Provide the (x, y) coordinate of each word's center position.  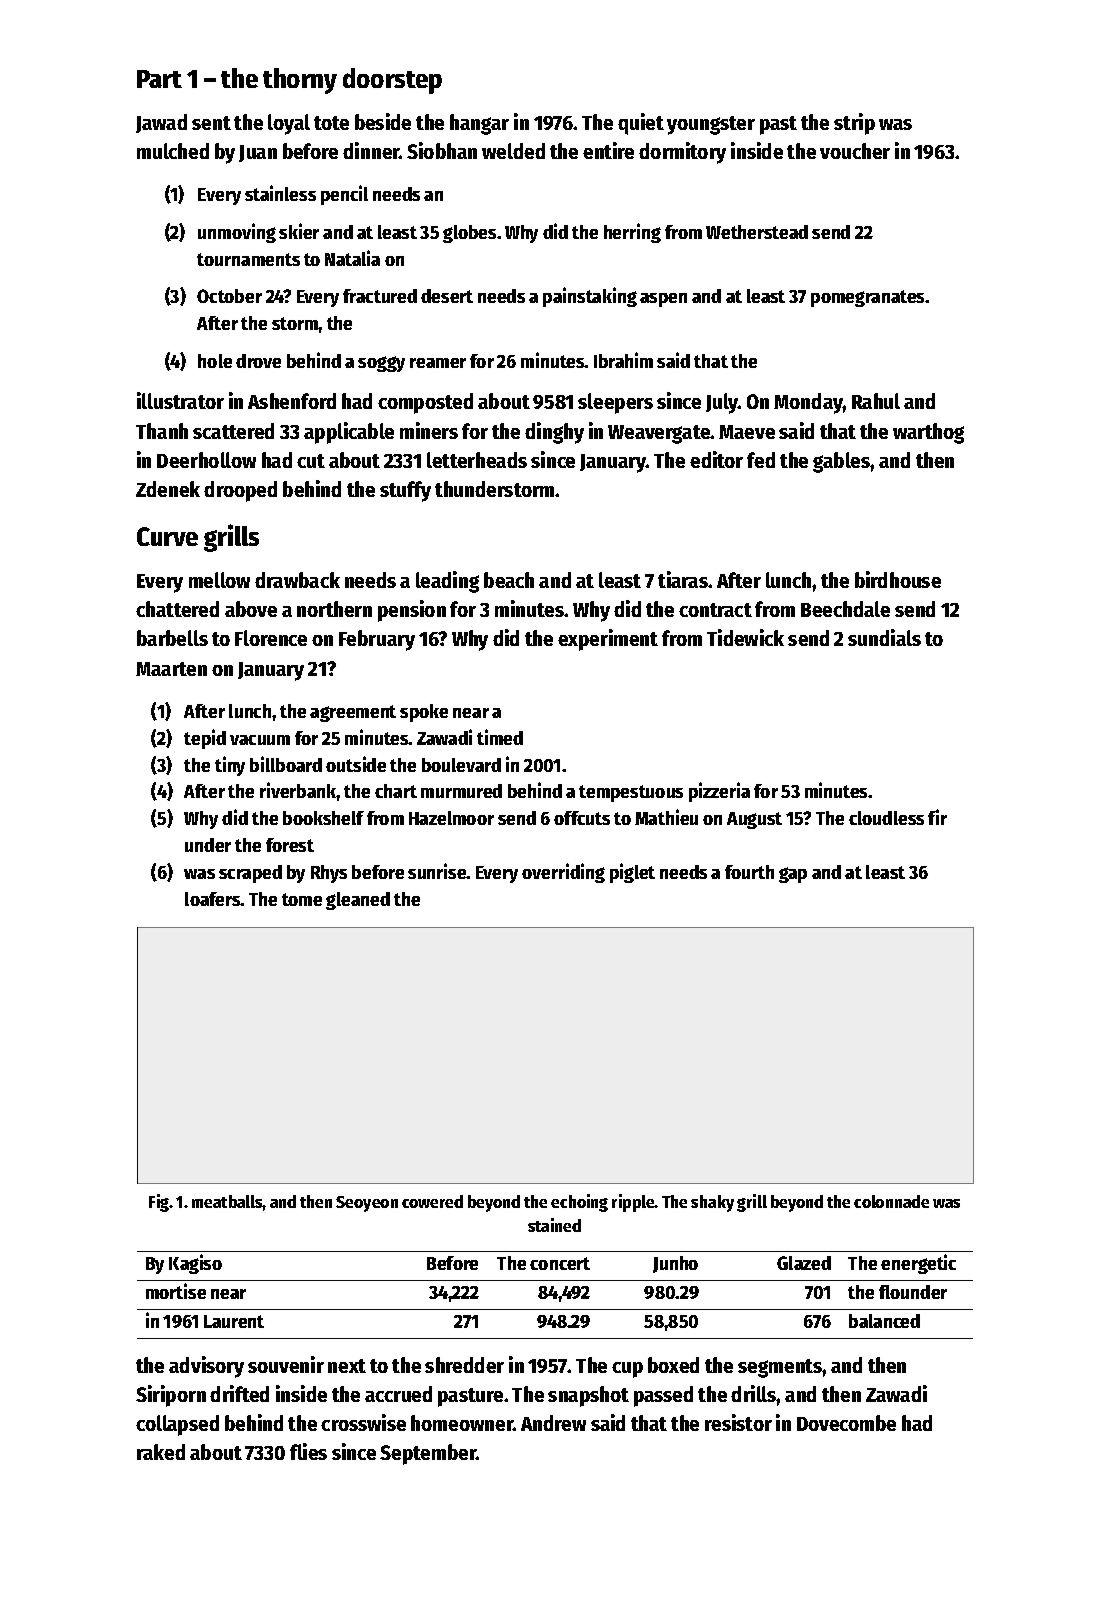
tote (331, 123)
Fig (159, 1203)
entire (608, 150)
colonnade (891, 1201)
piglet (632, 873)
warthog (928, 433)
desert (447, 296)
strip (854, 124)
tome (302, 899)
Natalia (352, 258)
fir (937, 817)
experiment (608, 640)
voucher (855, 151)
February (377, 640)
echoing (579, 1203)
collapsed (177, 1425)
